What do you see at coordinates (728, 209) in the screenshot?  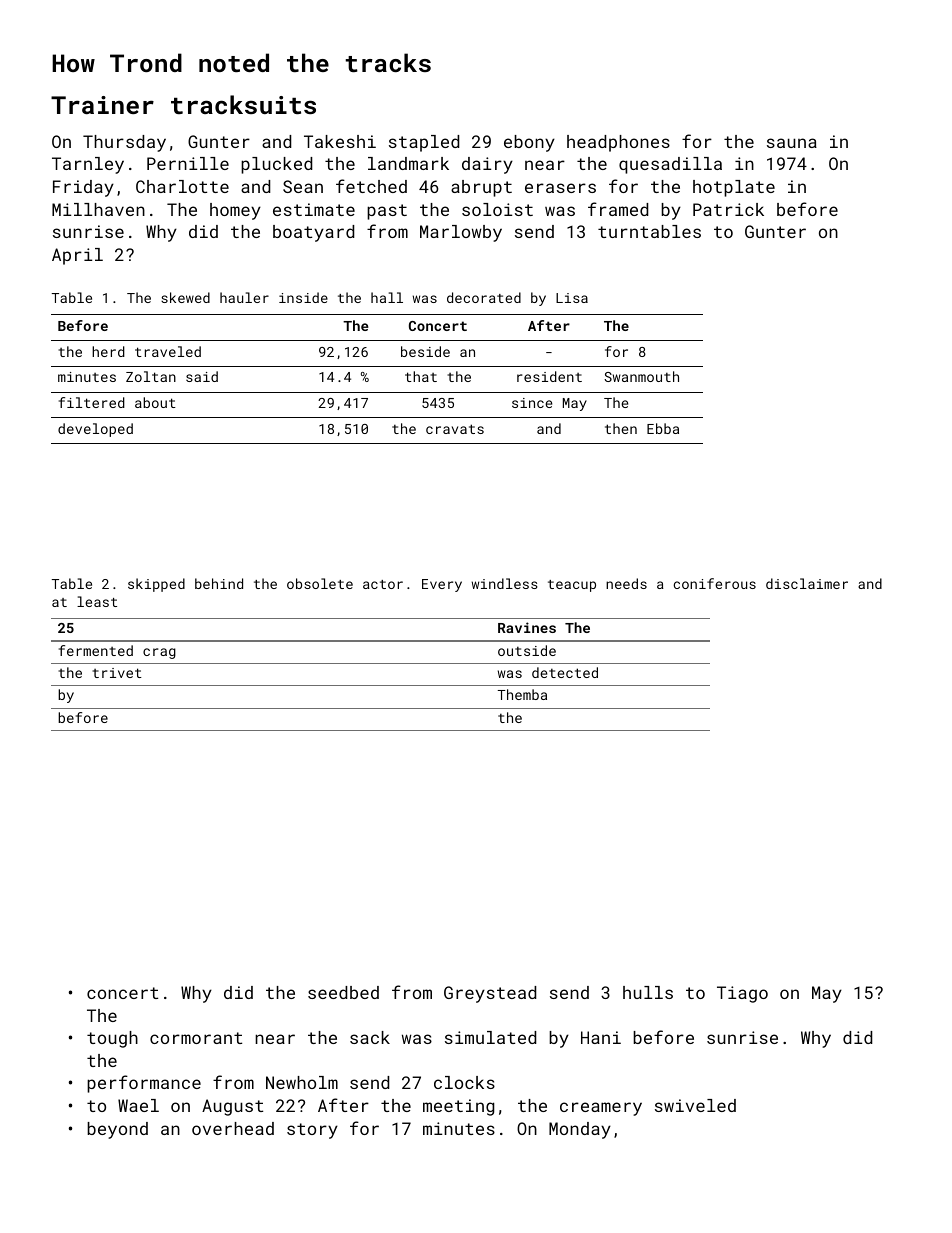 I see `Patrick` at bounding box center [728, 209].
